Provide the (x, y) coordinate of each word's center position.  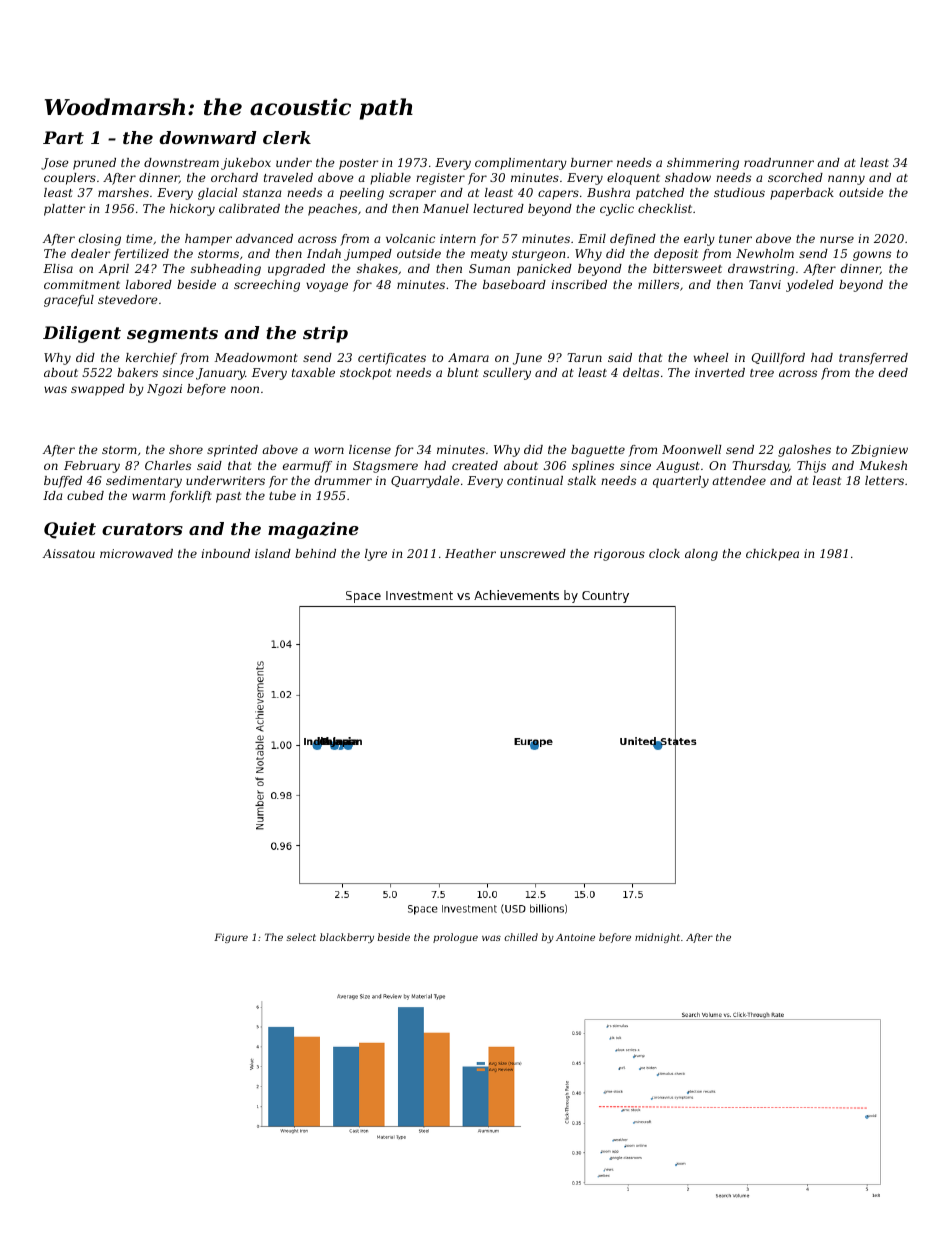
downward (207, 137)
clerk (287, 137)
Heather (470, 553)
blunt (463, 372)
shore (186, 449)
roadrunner (779, 162)
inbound (225, 553)
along (701, 555)
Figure (231, 938)
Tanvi (765, 284)
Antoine (575, 937)
